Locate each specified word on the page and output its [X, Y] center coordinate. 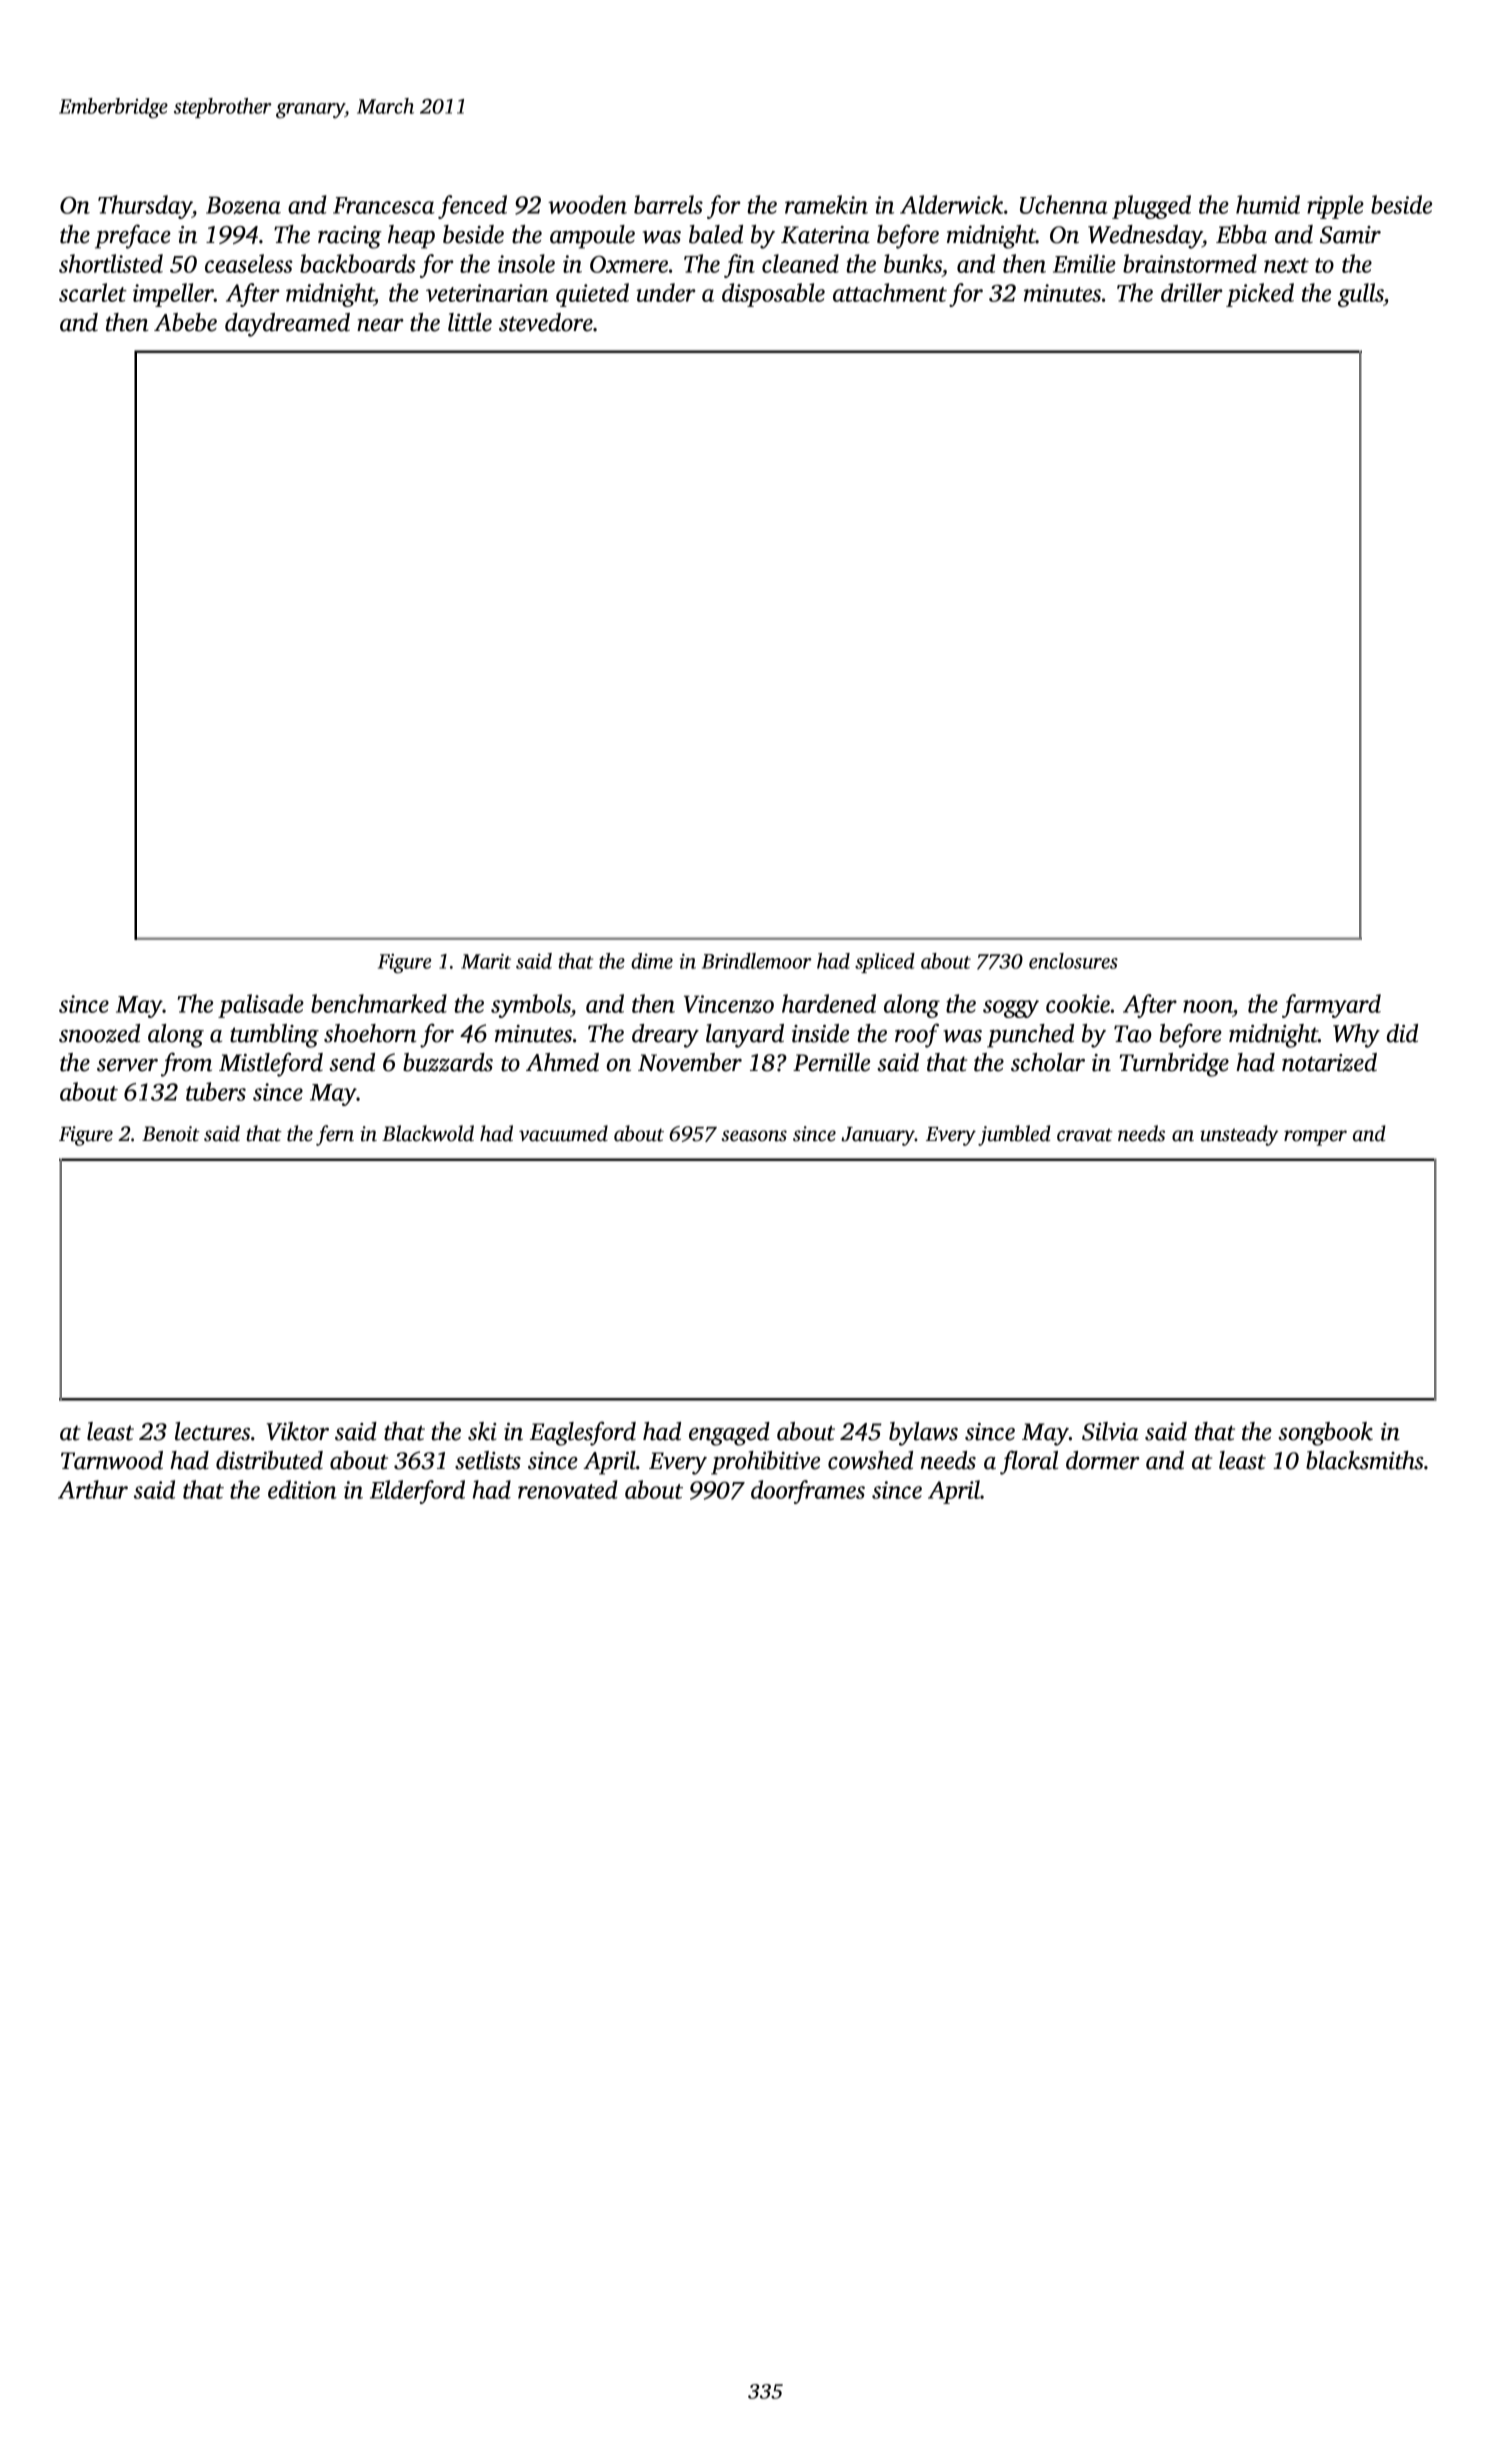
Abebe [185, 322]
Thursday [145, 207]
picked [1260, 295]
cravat [1085, 1135]
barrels [668, 204]
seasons [754, 1136]
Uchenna [1064, 204]
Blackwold [428, 1133]
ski [482, 1431]
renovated [568, 1489]
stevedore [546, 322]
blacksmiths [1365, 1460]
